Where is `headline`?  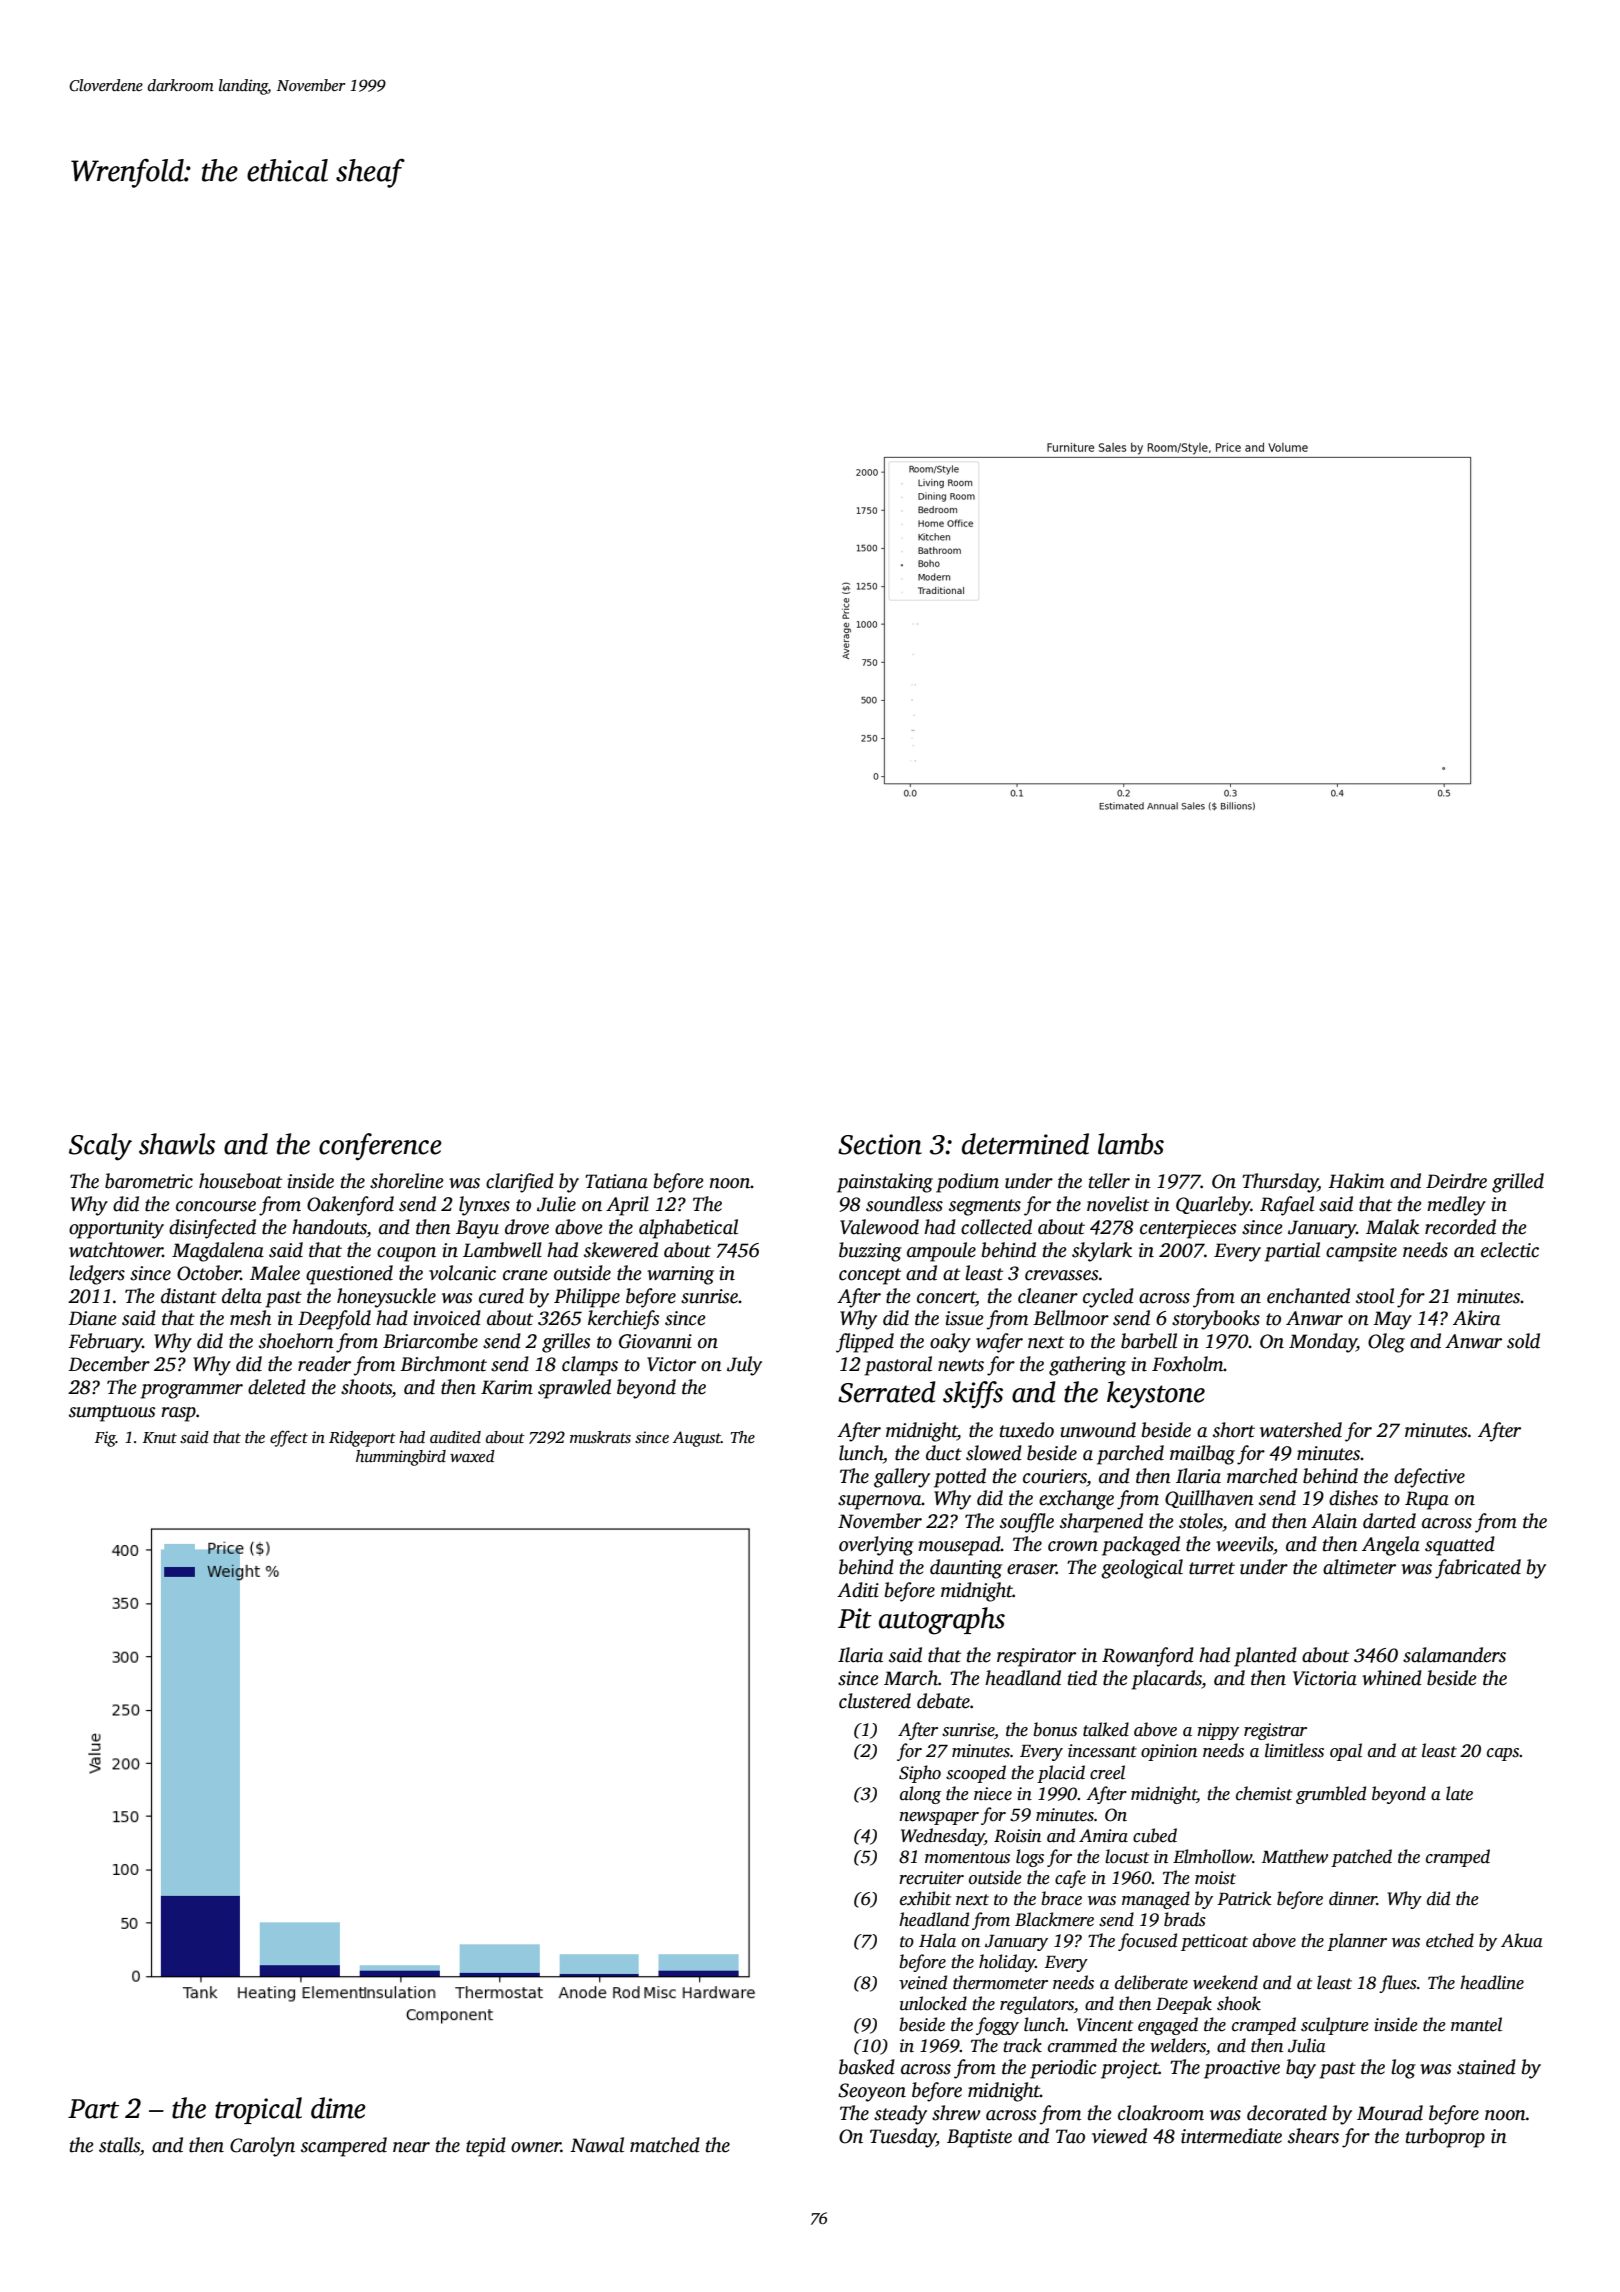
headline is located at coordinates (1492, 1982).
